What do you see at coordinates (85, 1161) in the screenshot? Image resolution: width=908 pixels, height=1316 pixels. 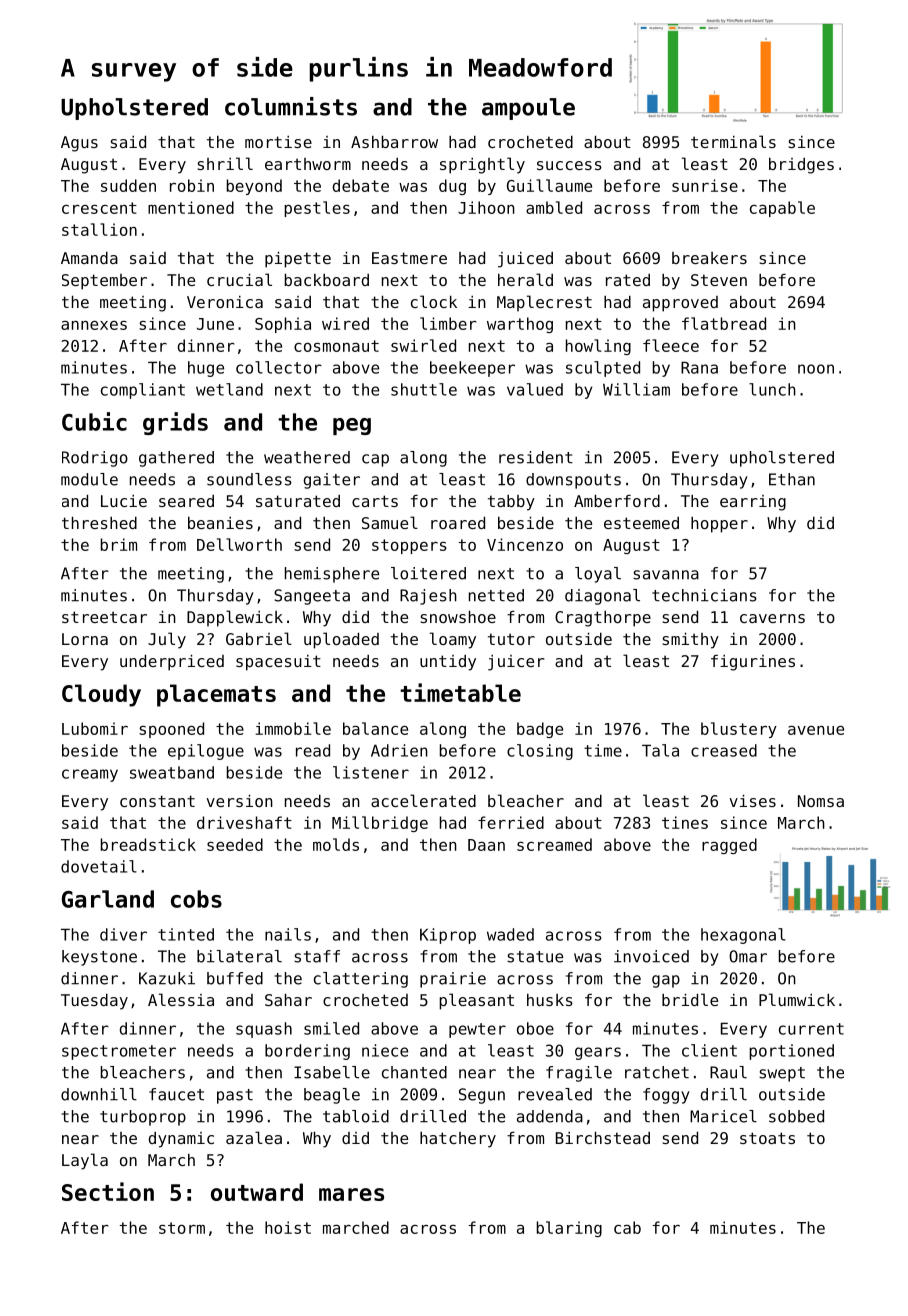 I see `Layla` at bounding box center [85, 1161].
